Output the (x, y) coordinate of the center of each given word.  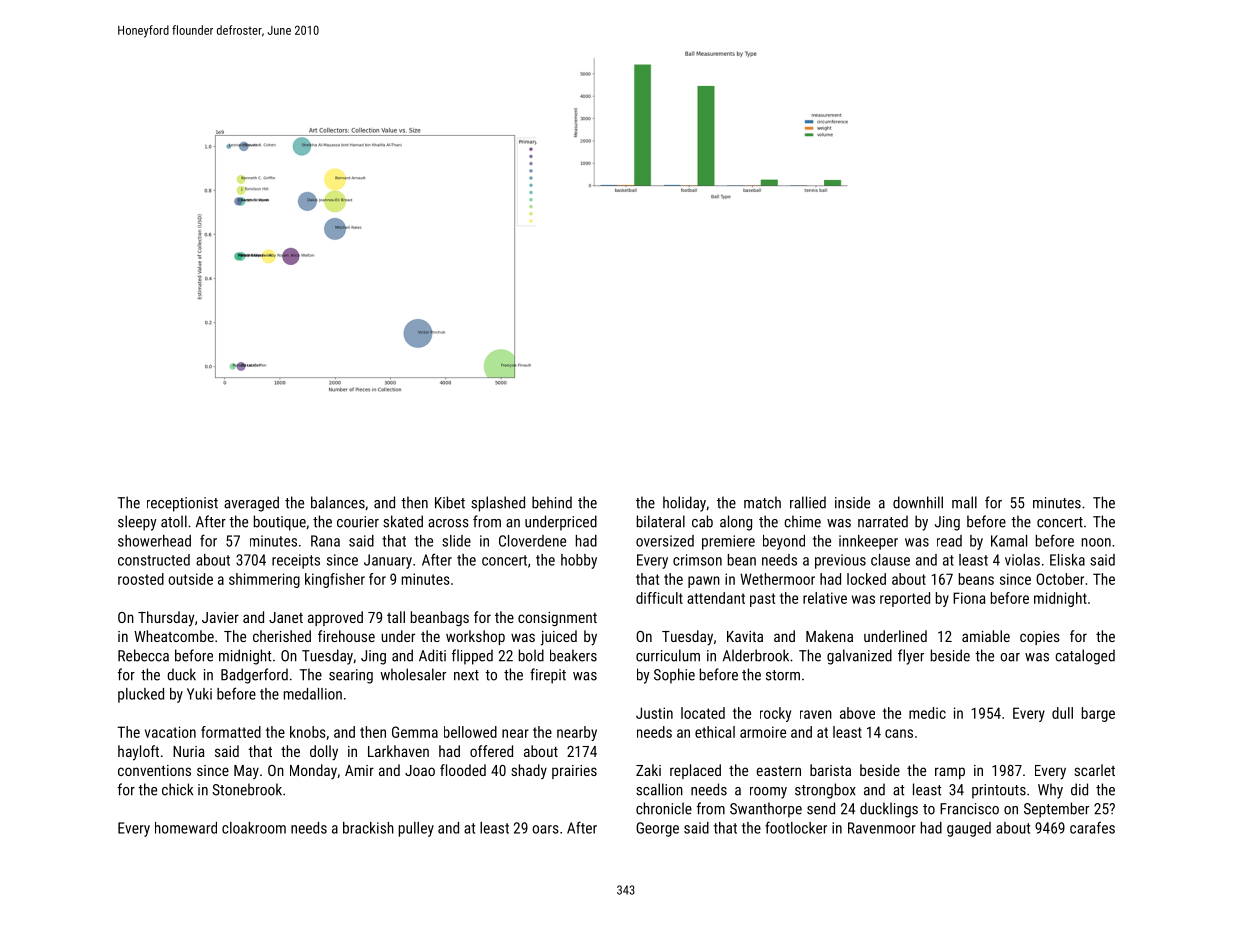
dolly (324, 753)
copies (1040, 638)
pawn (704, 582)
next (466, 675)
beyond (784, 542)
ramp (950, 773)
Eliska (1067, 560)
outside (190, 579)
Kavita (745, 636)
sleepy (137, 523)
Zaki (648, 770)
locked (866, 579)
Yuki (199, 694)
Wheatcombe (174, 636)
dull (1062, 713)
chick (177, 789)
